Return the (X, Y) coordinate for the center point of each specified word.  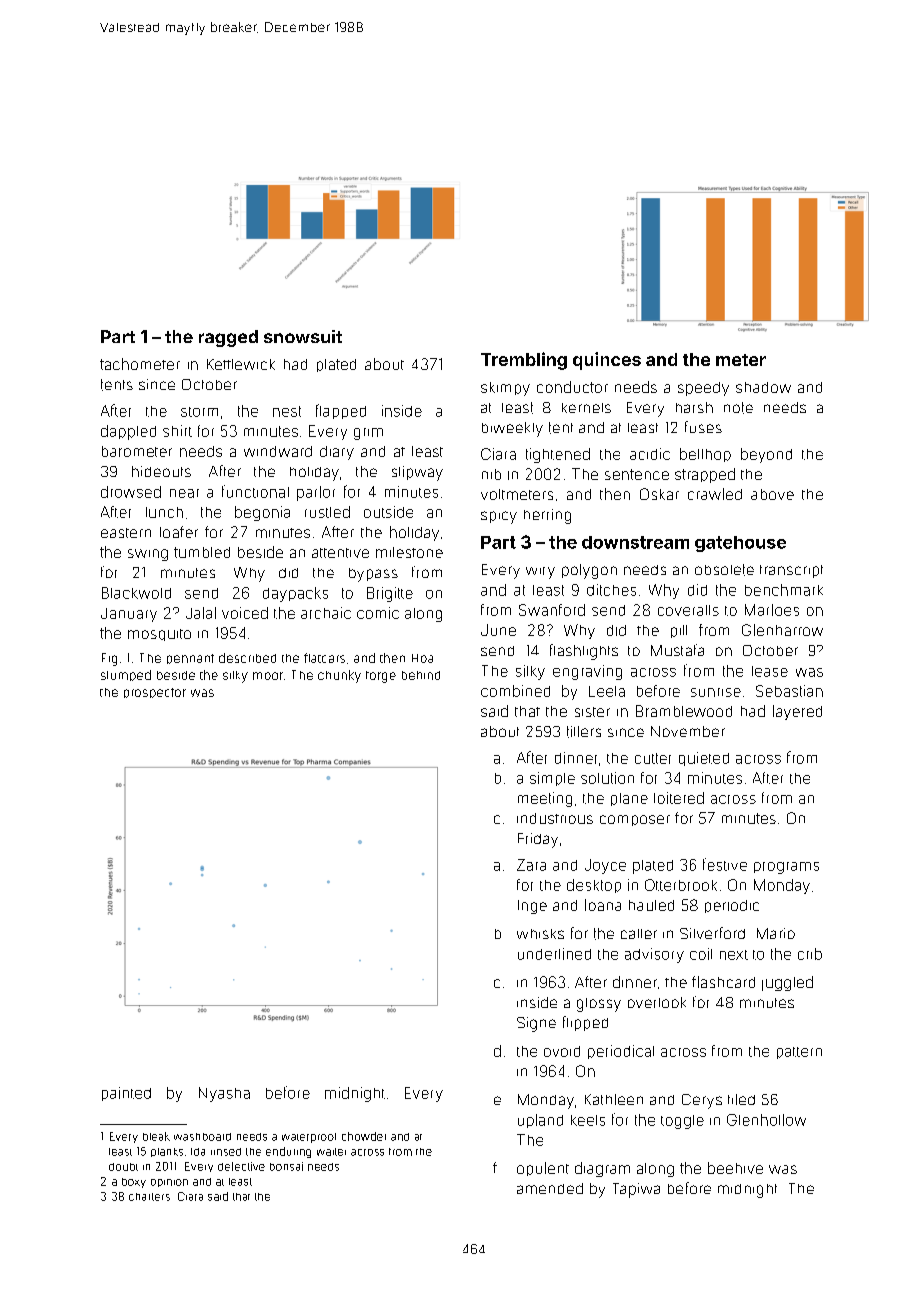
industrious (555, 818)
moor (268, 676)
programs (786, 868)
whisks (540, 934)
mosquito (159, 635)
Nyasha (224, 1094)
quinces (607, 361)
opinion (169, 1183)
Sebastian (789, 691)
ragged (228, 338)
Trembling (524, 361)
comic (378, 613)
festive (725, 864)
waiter (331, 1152)
